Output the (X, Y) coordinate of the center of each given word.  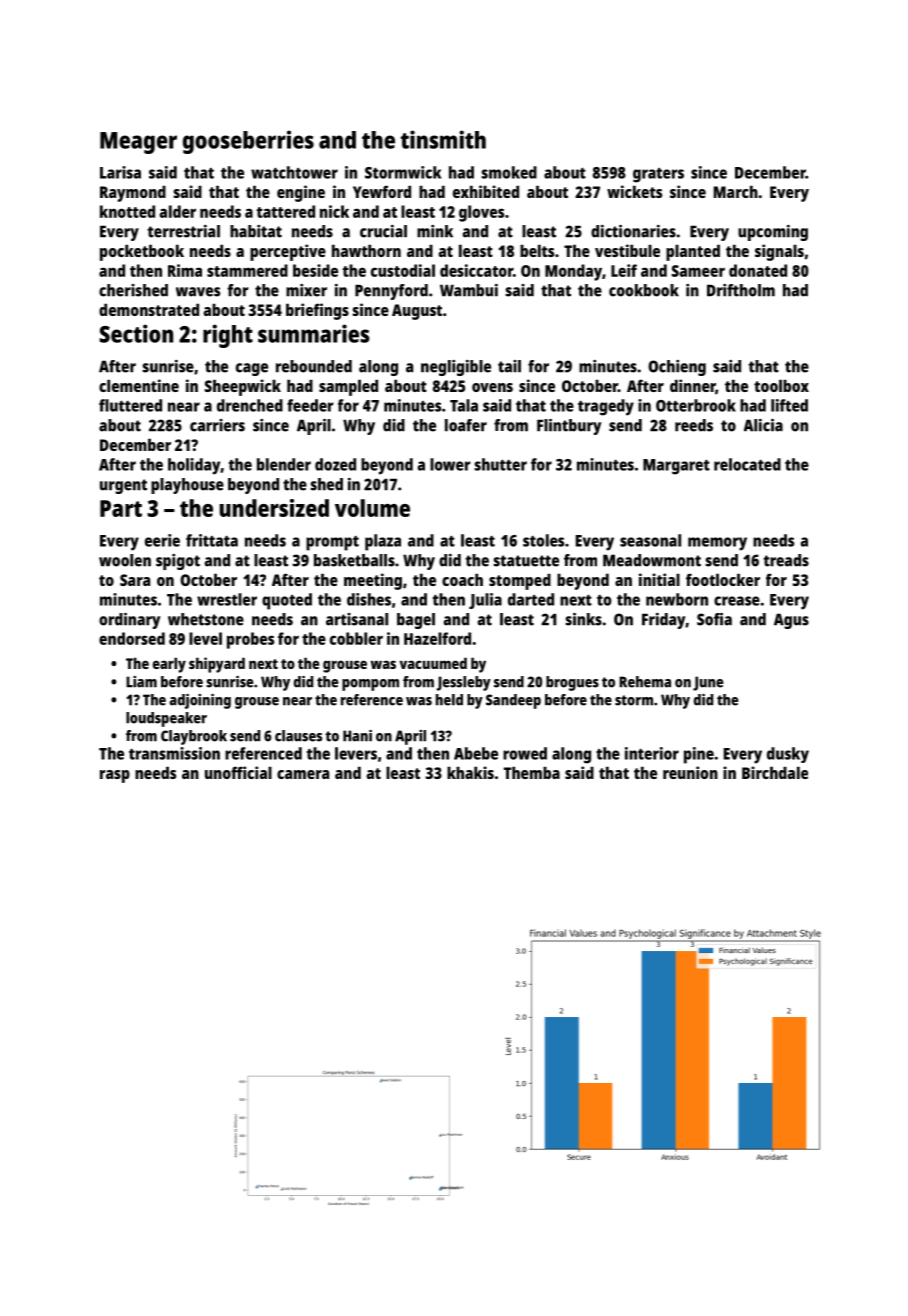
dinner (693, 386)
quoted (287, 601)
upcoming (773, 233)
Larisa (120, 172)
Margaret (676, 467)
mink (435, 231)
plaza (383, 542)
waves (198, 292)
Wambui (469, 290)
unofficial (238, 772)
